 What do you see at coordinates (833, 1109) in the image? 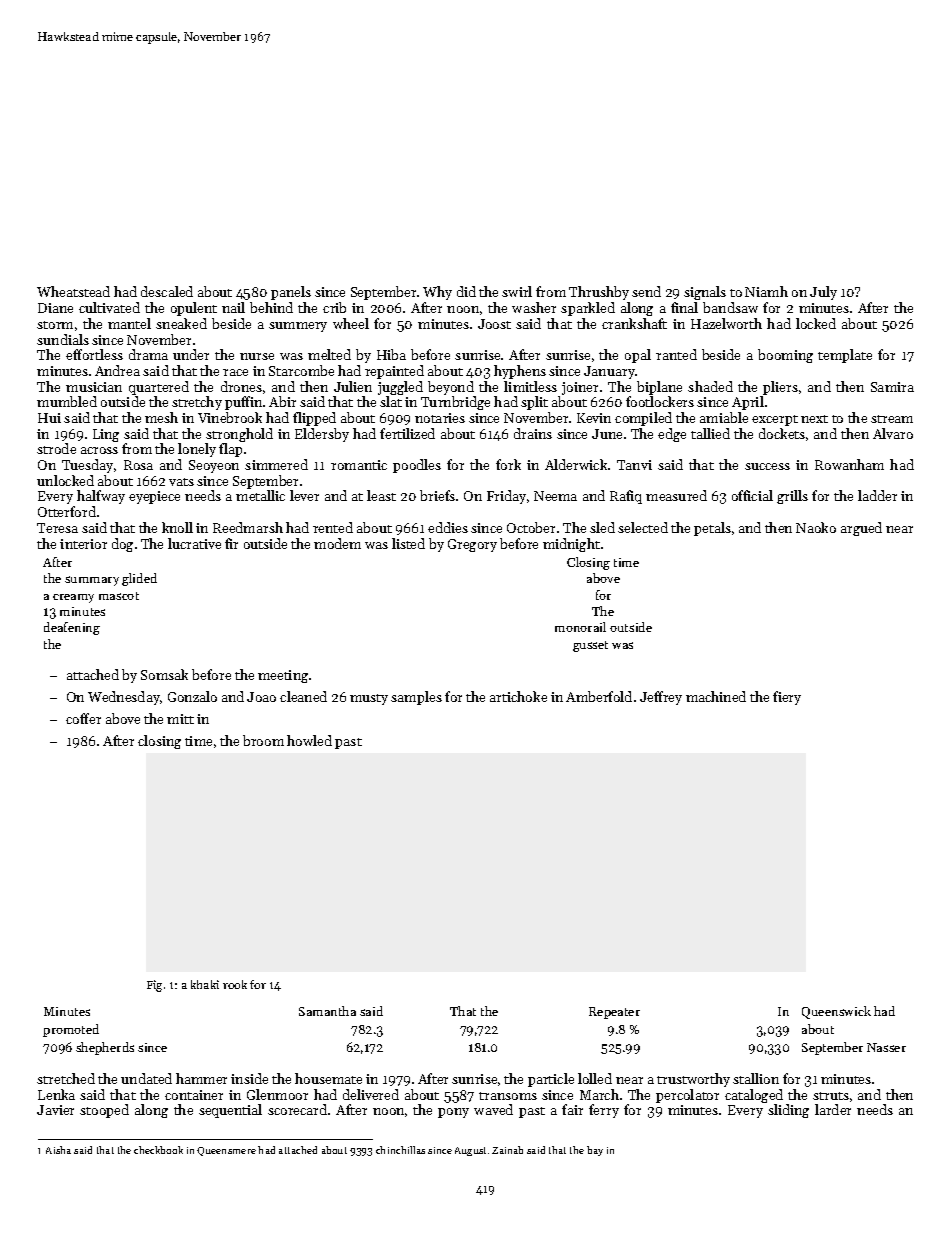
I see `larder` at bounding box center [833, 1109].
